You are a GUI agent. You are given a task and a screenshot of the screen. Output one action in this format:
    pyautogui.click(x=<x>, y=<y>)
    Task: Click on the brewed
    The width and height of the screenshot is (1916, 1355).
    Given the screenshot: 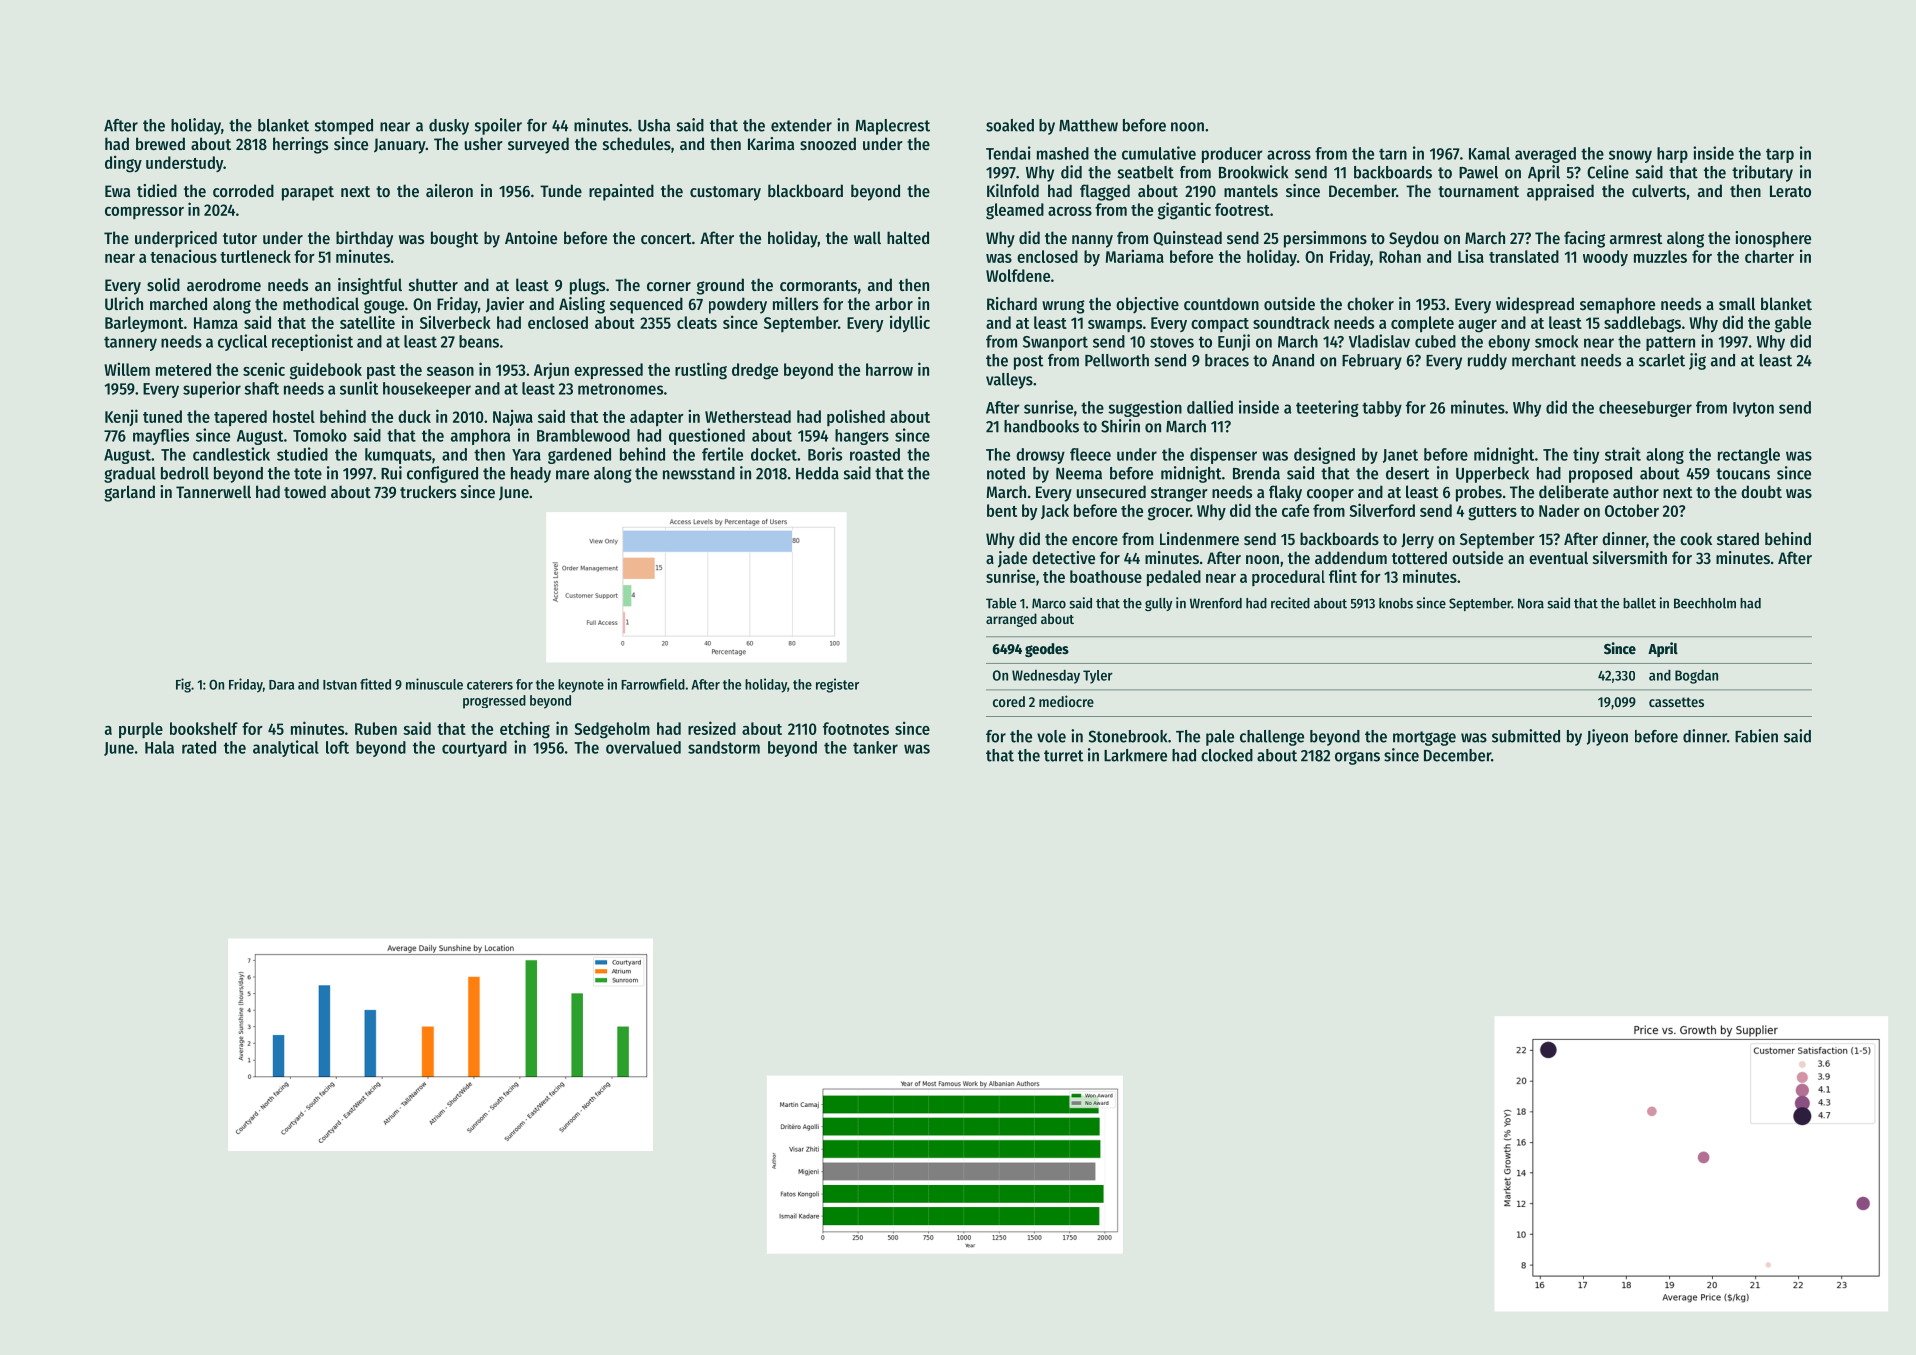 What is the action you would take?
    pyautogui.click(x=160, y=143)
